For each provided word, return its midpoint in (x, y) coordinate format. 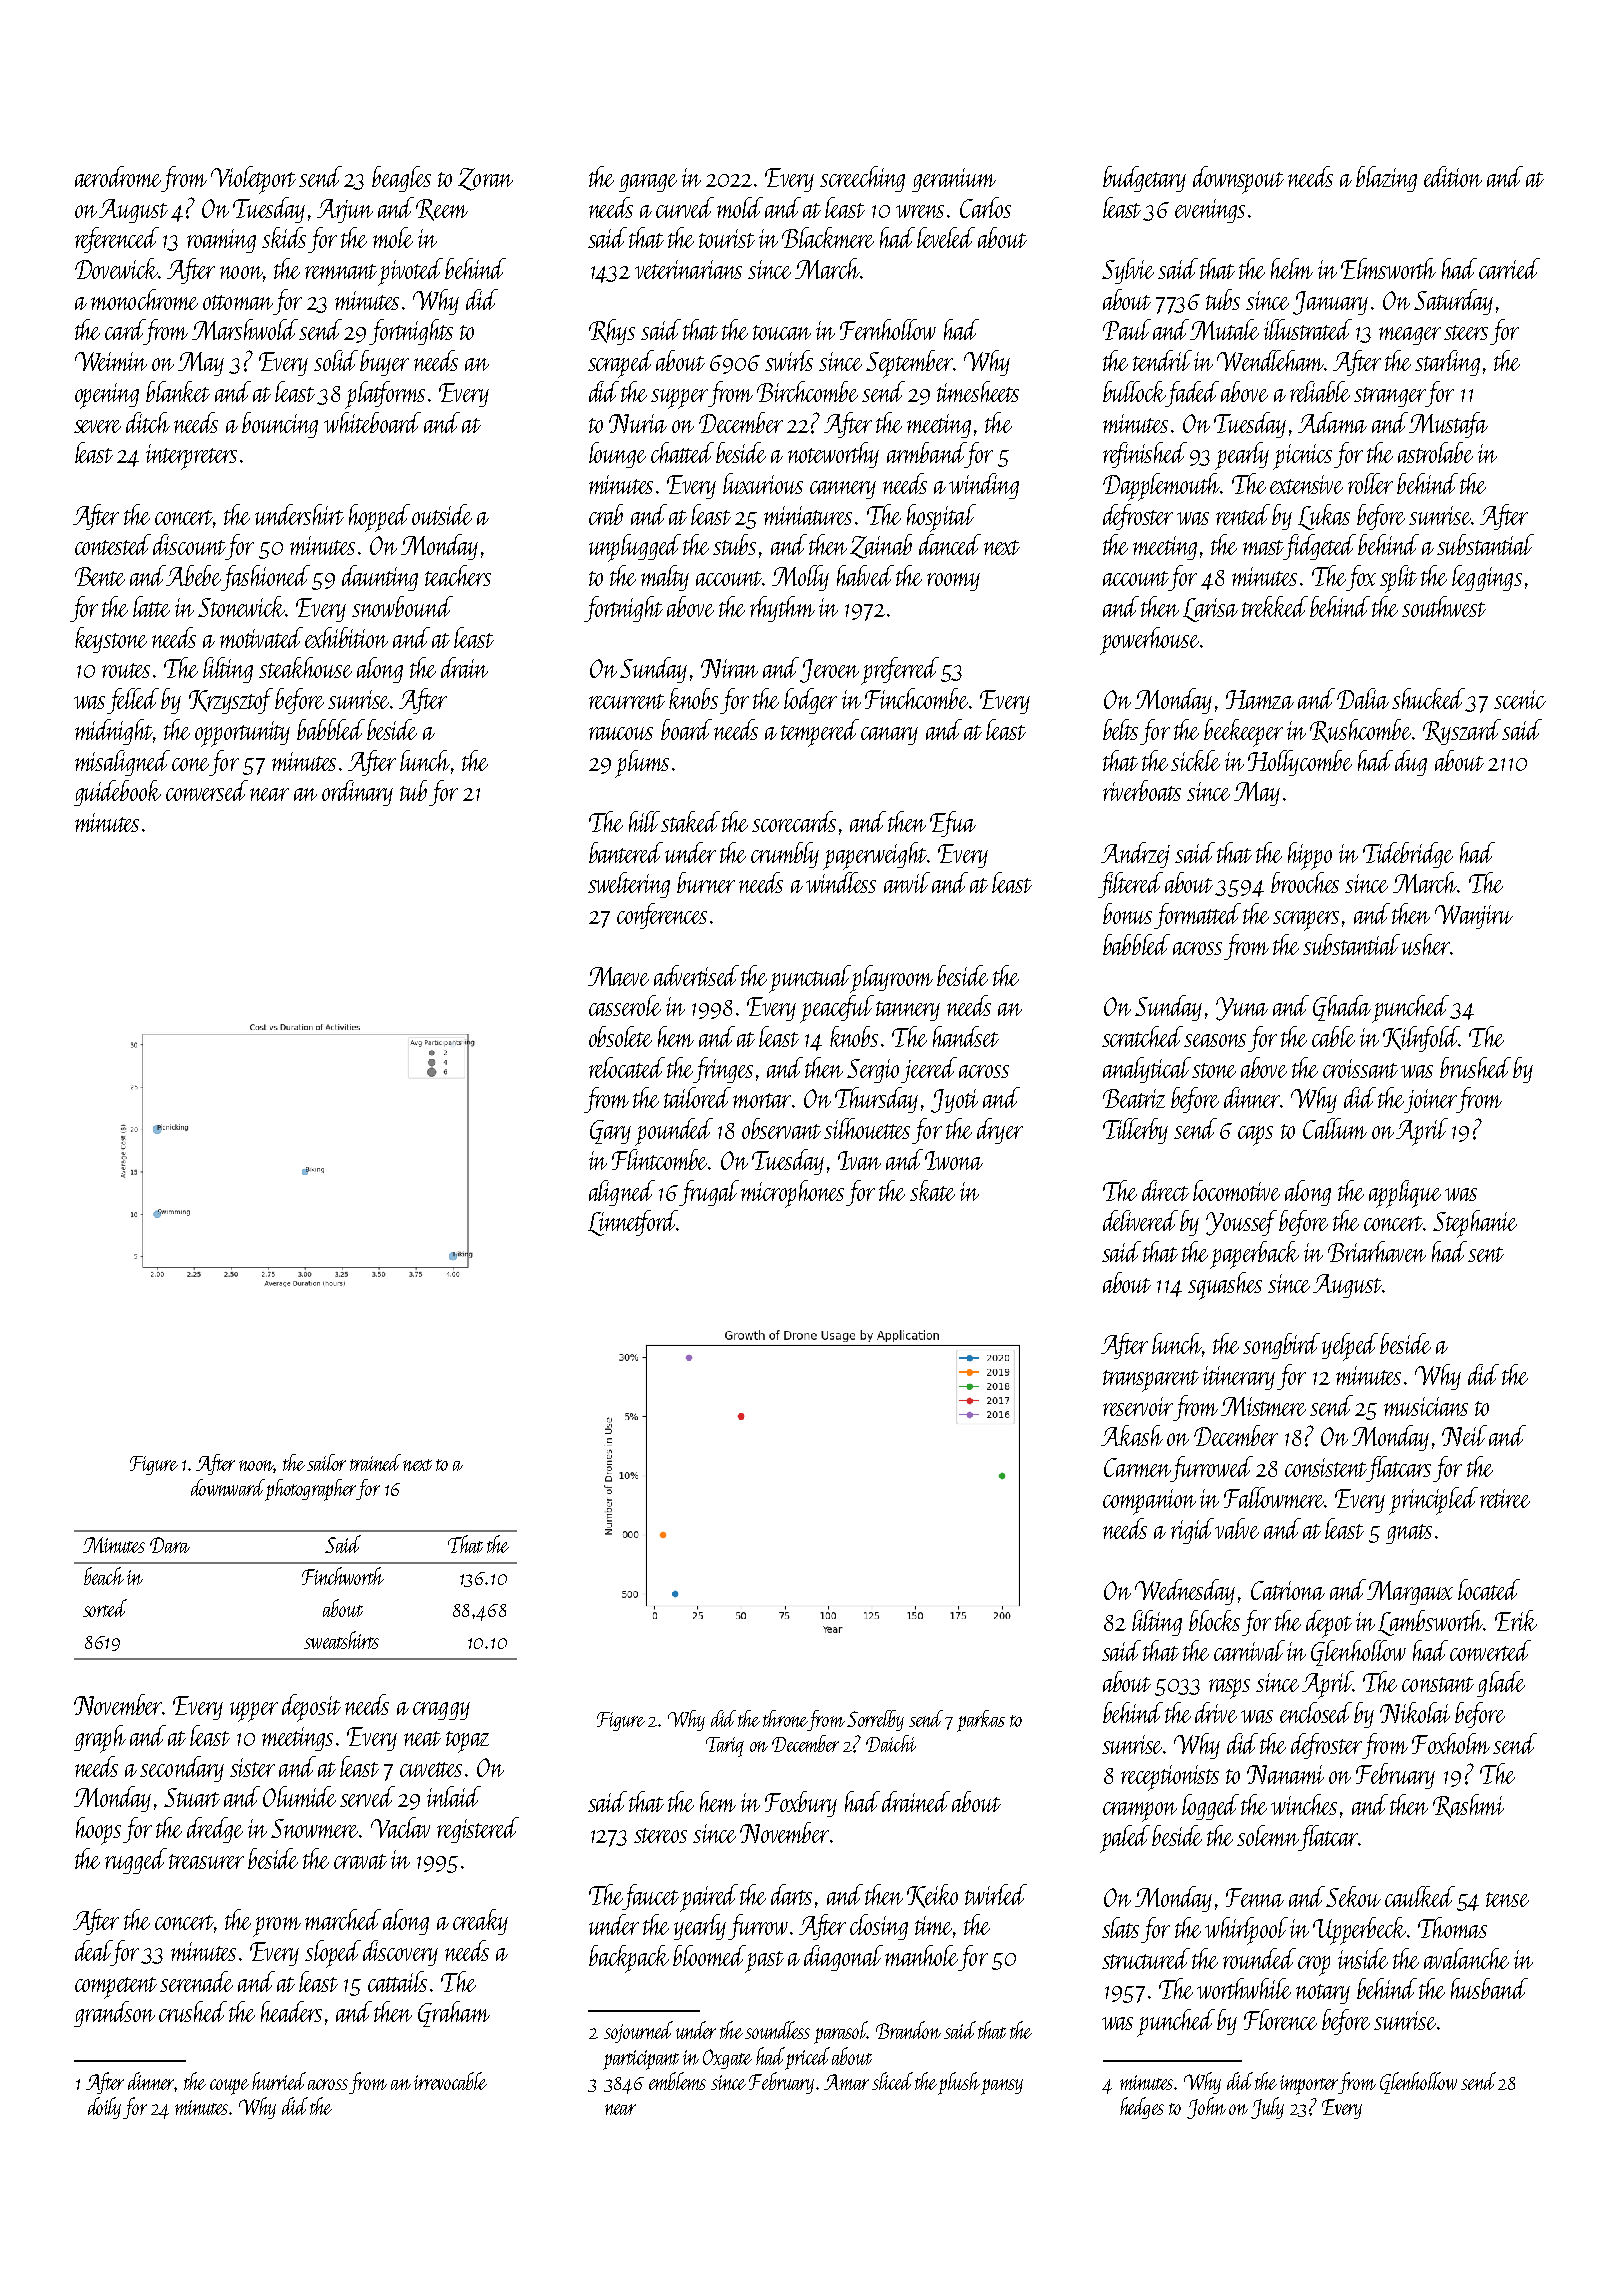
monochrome (144, 299)
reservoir (1138, 1406)
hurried (279, 2081)
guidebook (117, 793)
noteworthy (833, 455)
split (1398, 579)
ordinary (357, 793)
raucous (621, 733)
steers (1466, 332)
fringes (723, 1070)
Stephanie (1475, 1224)
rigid (1193, 1531)
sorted (105, 1608)
